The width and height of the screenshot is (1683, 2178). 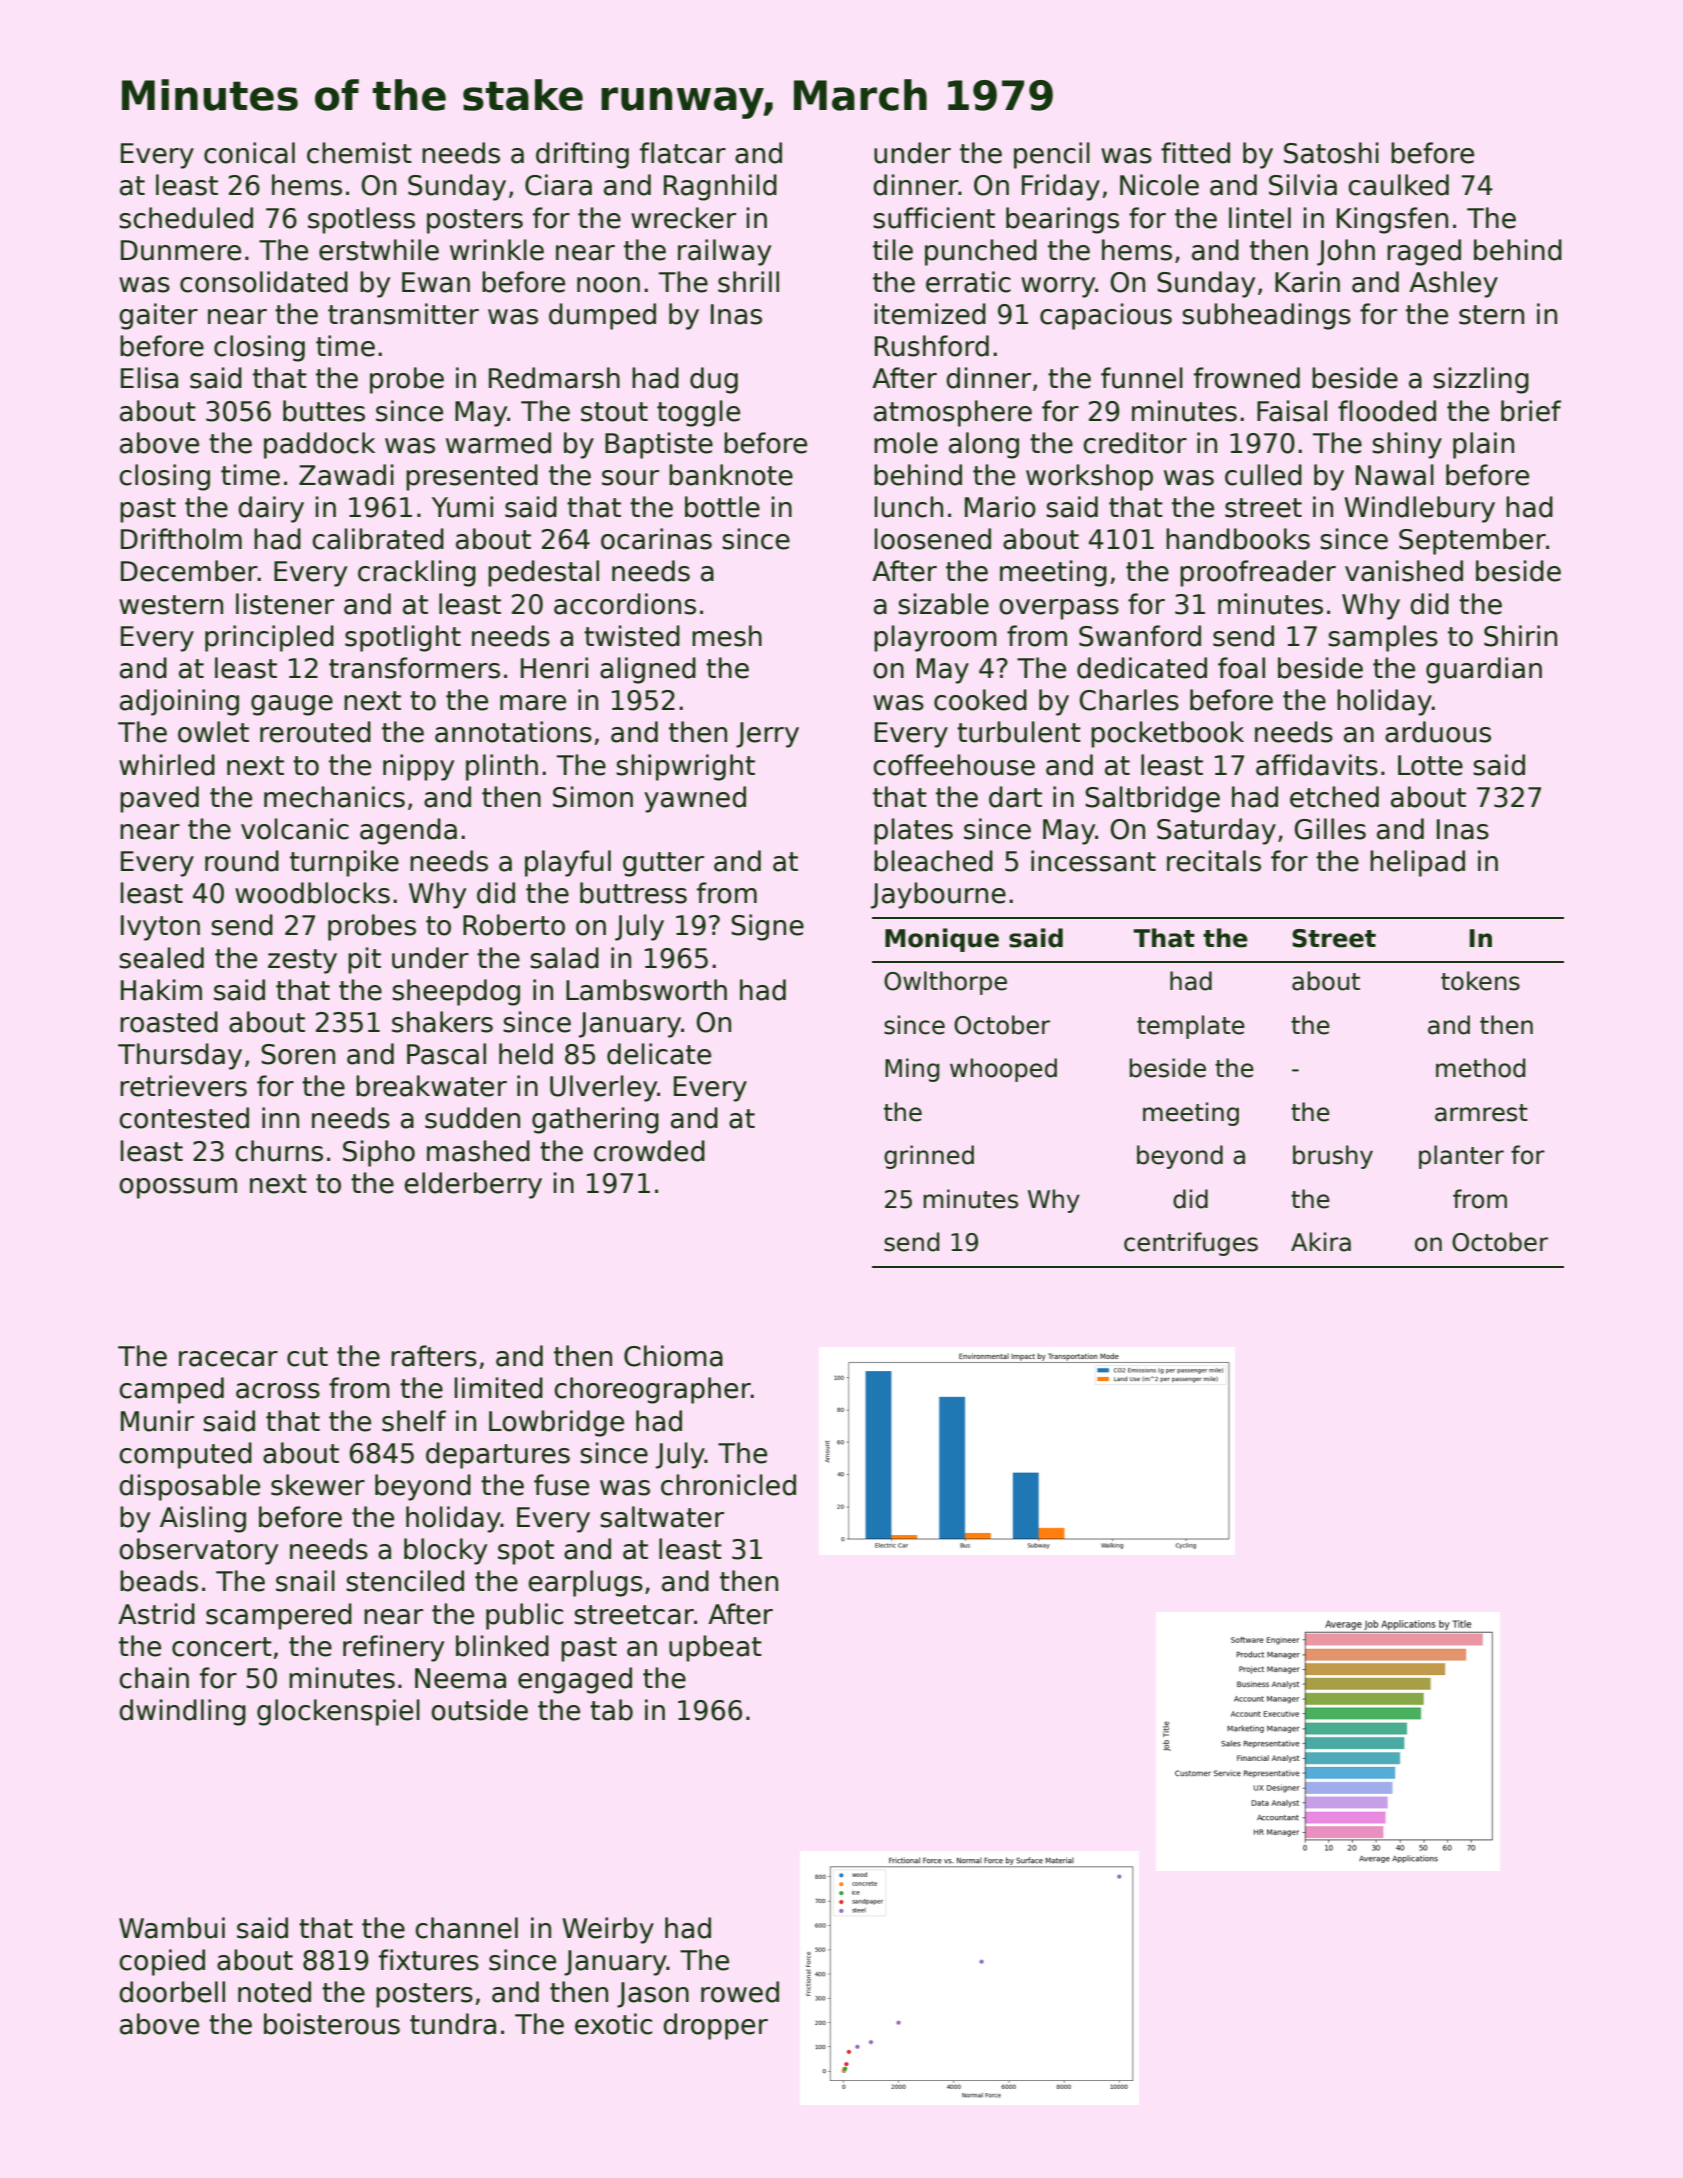 I want to click on rowed, so click(x=740, y=1992).
